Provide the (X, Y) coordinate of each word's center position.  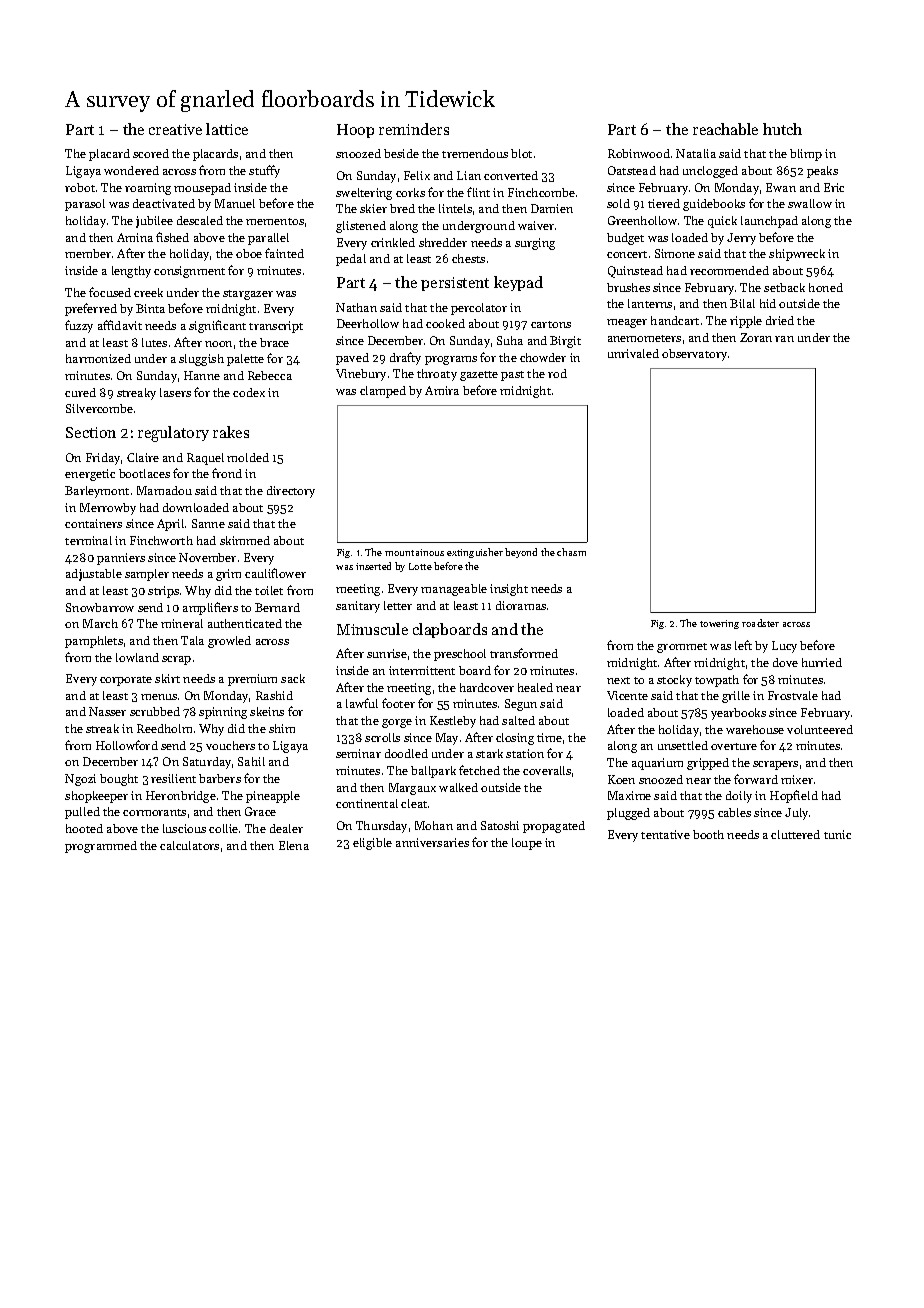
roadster (760, 623)
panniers (121, 559)
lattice (227, 129)
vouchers (230, 745)
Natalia (696, 153)
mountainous (414, 552)
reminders (414, 129)
